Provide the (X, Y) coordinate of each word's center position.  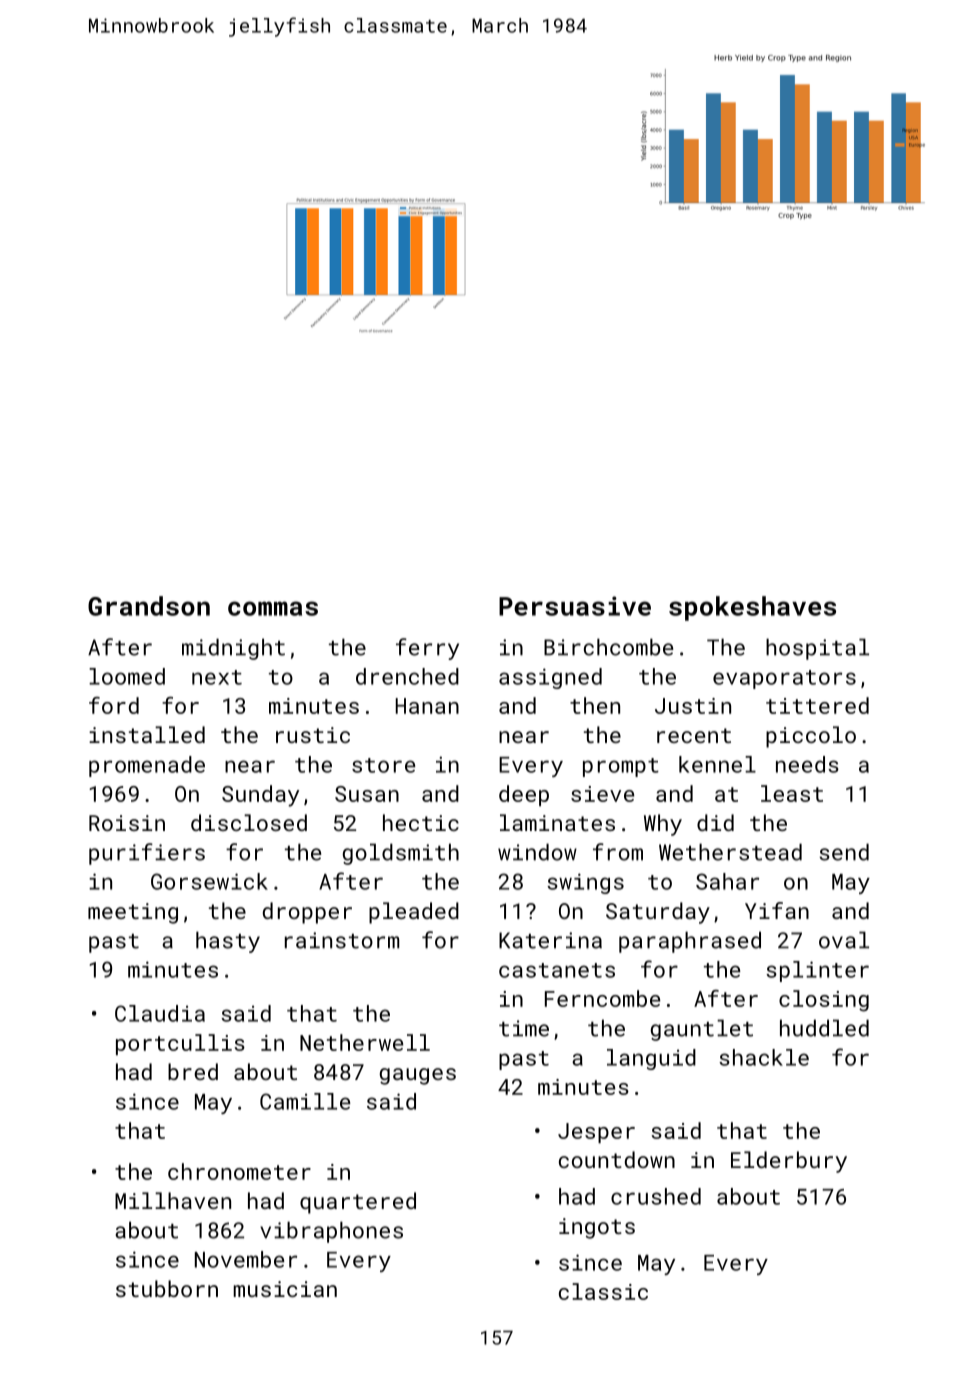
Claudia (160, 1013)
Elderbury (789, 1162)
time (524, 1028)
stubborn (167, 1288)
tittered (817, 705)
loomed (127, 676)
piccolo (811, 737)
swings (585, 883)
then (595, 705)
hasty (228, 942)
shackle (764, 1057)
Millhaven (173, 1200)
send (844, 852)
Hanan (427, 706)
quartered (358, 1203)
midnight (233, 649)
